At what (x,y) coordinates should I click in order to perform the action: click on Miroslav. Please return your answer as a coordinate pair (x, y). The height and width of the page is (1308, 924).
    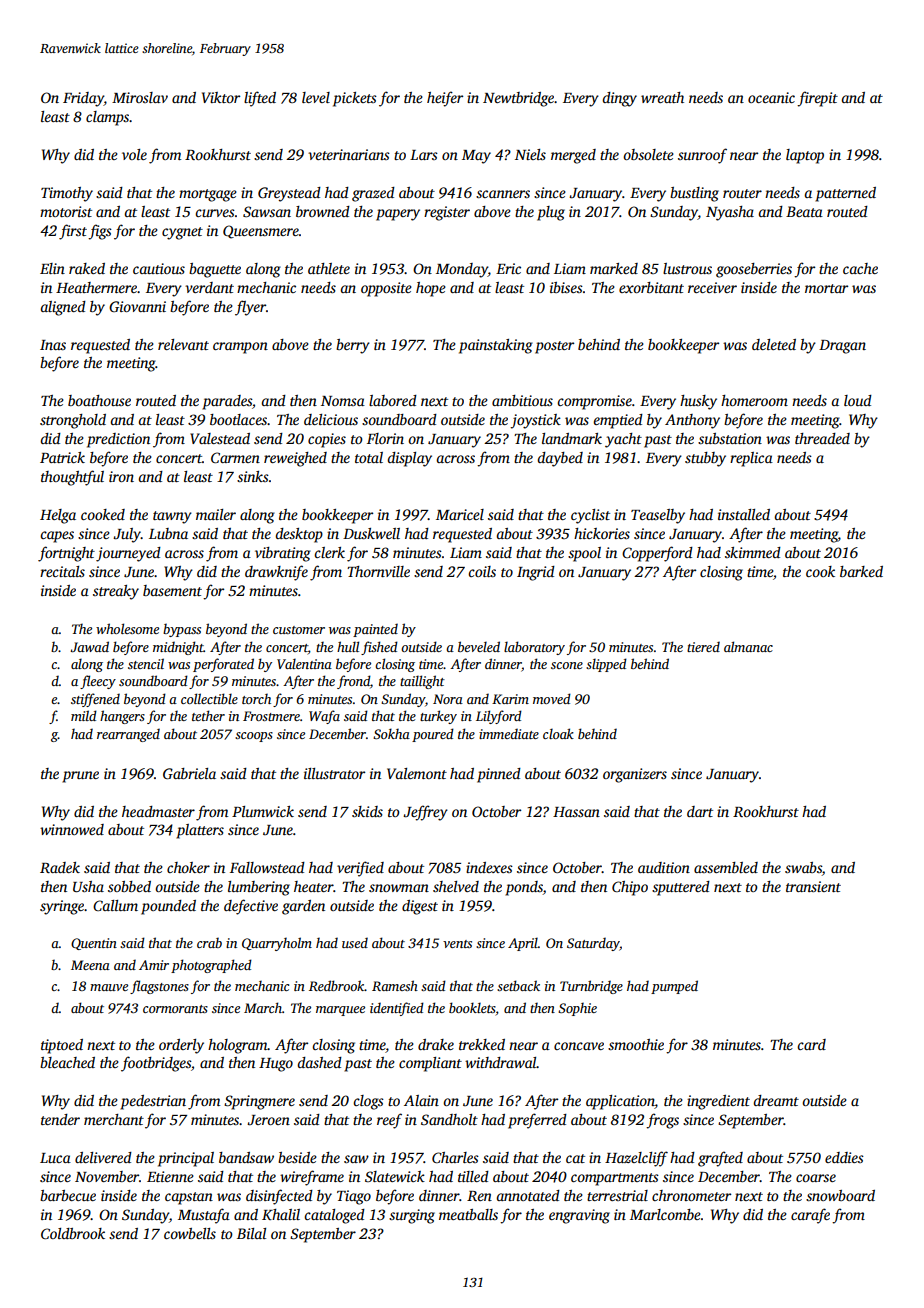
    Looking at the image, I should click on (140, 97).
